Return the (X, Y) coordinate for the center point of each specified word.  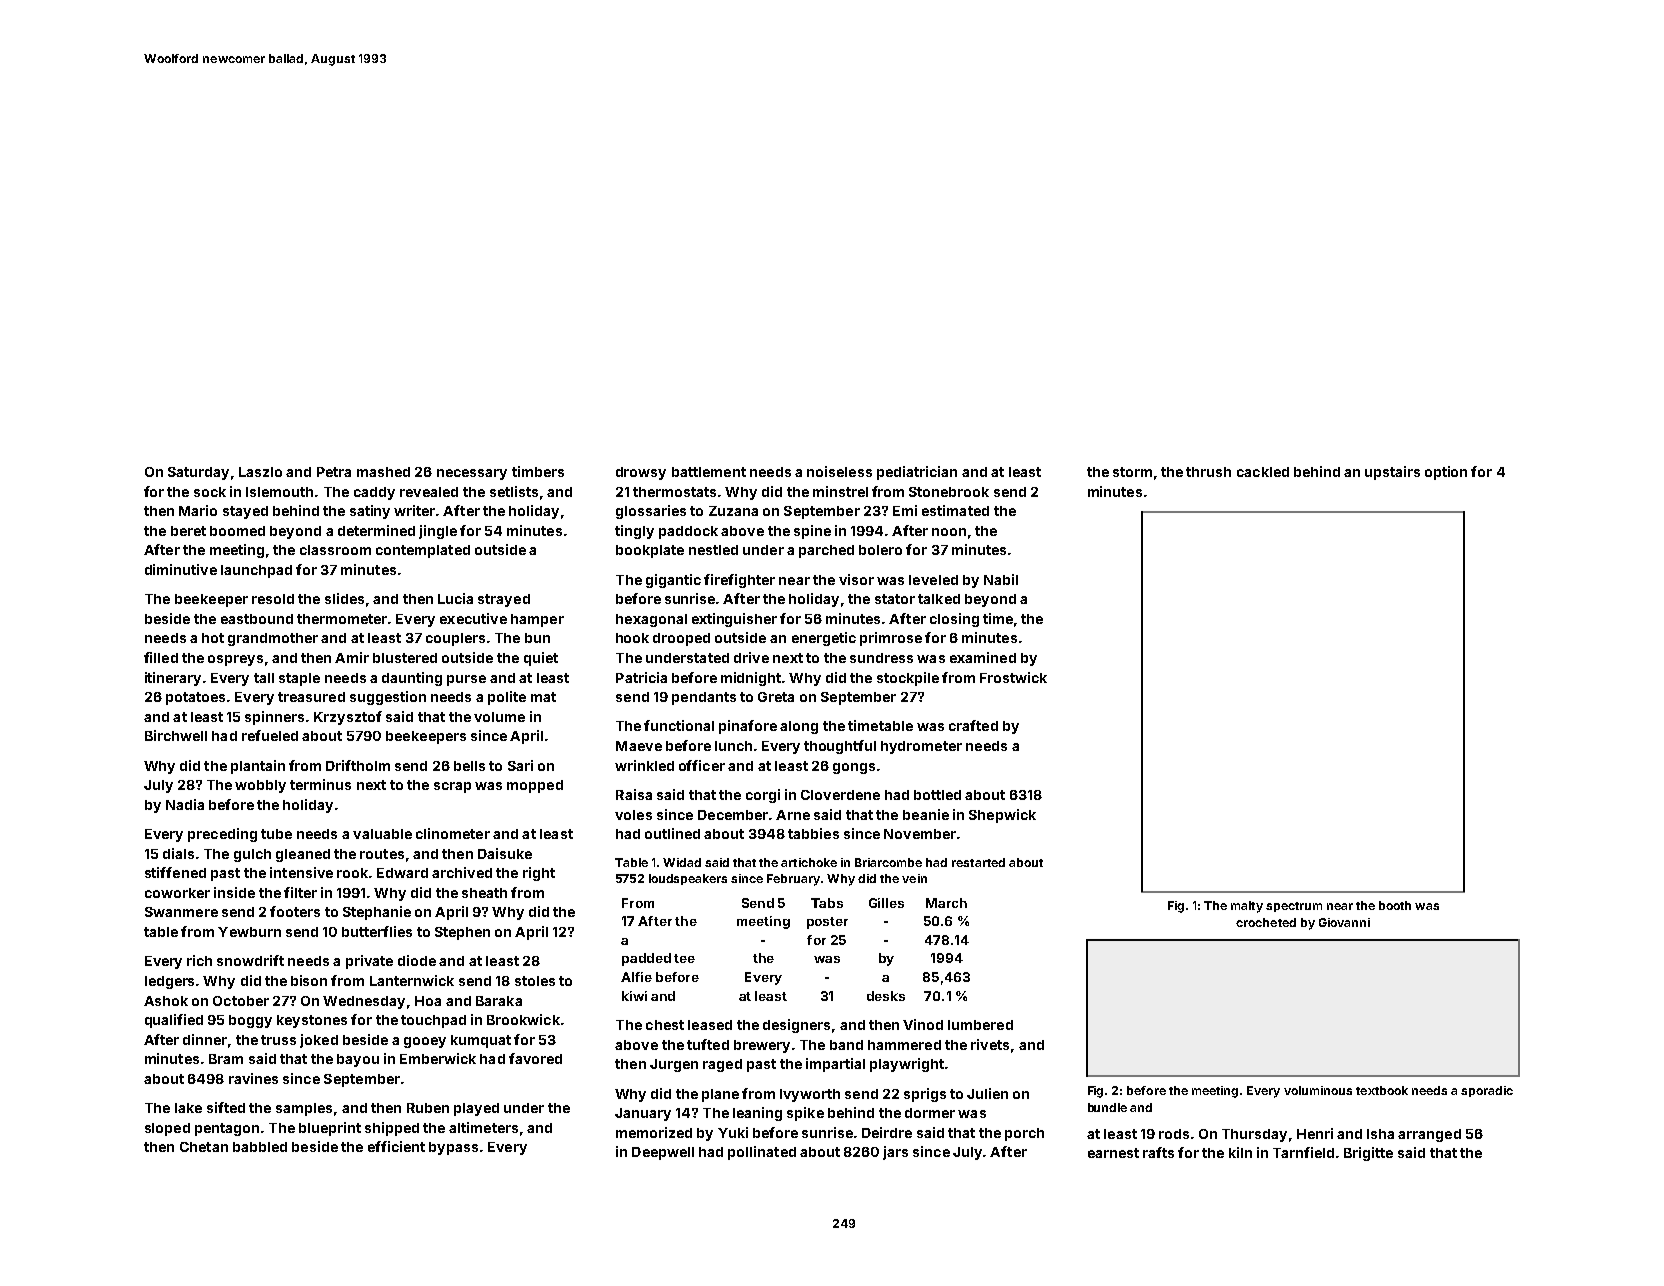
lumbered (980, 1025)
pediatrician (917, 473)
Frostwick (1013, 677)
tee (684, 958)
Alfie (636, 977)
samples (304, 1109)
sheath (484, 893)
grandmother (273, 639)
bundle (1107, 1107)
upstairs (1392, 473)
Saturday (198, 473)
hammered (904, 1045)
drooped (681, 639)
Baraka (499, 1001)
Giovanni (1344, 922)
